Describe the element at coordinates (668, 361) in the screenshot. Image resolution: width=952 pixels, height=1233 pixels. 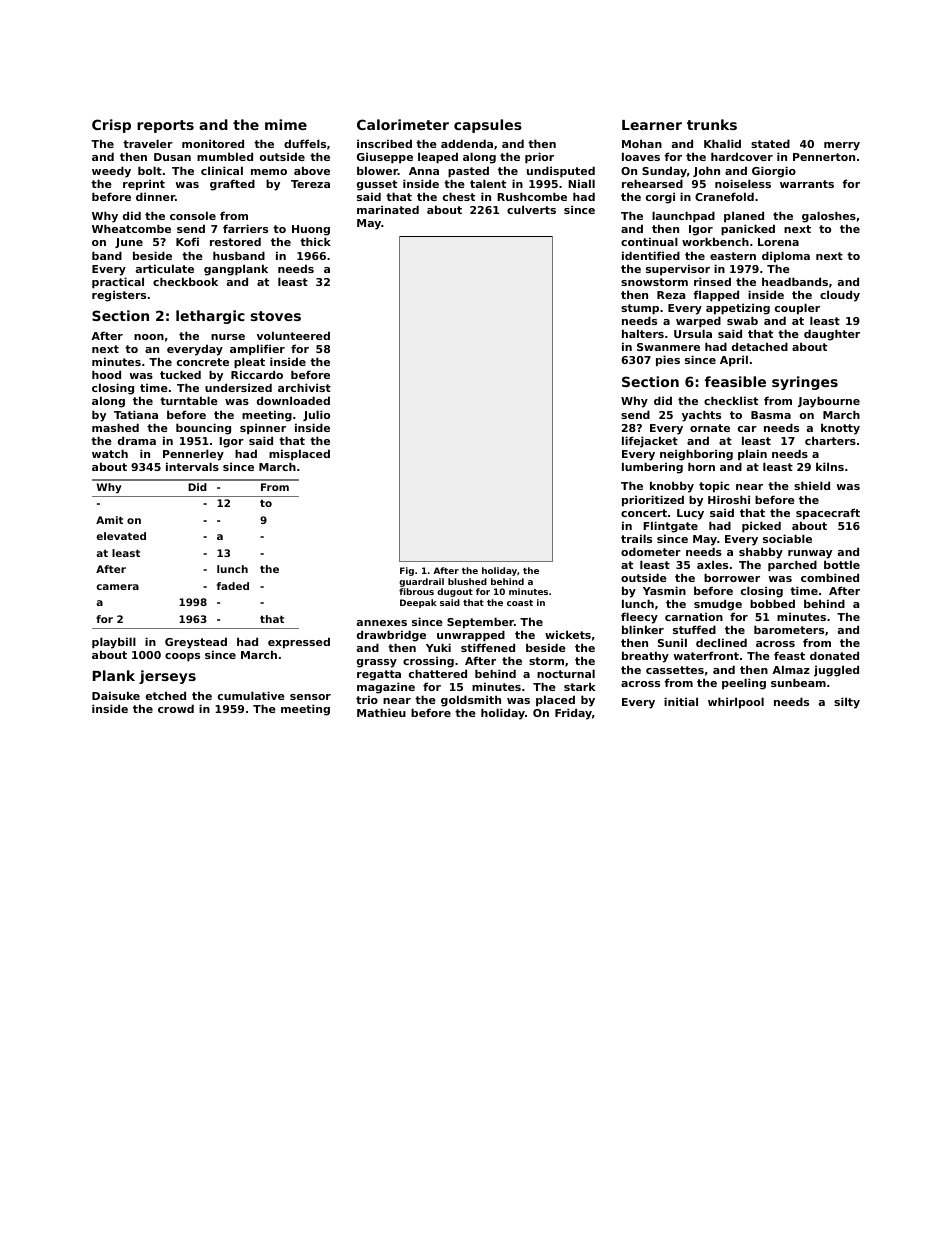
I see `pies` at that location.
